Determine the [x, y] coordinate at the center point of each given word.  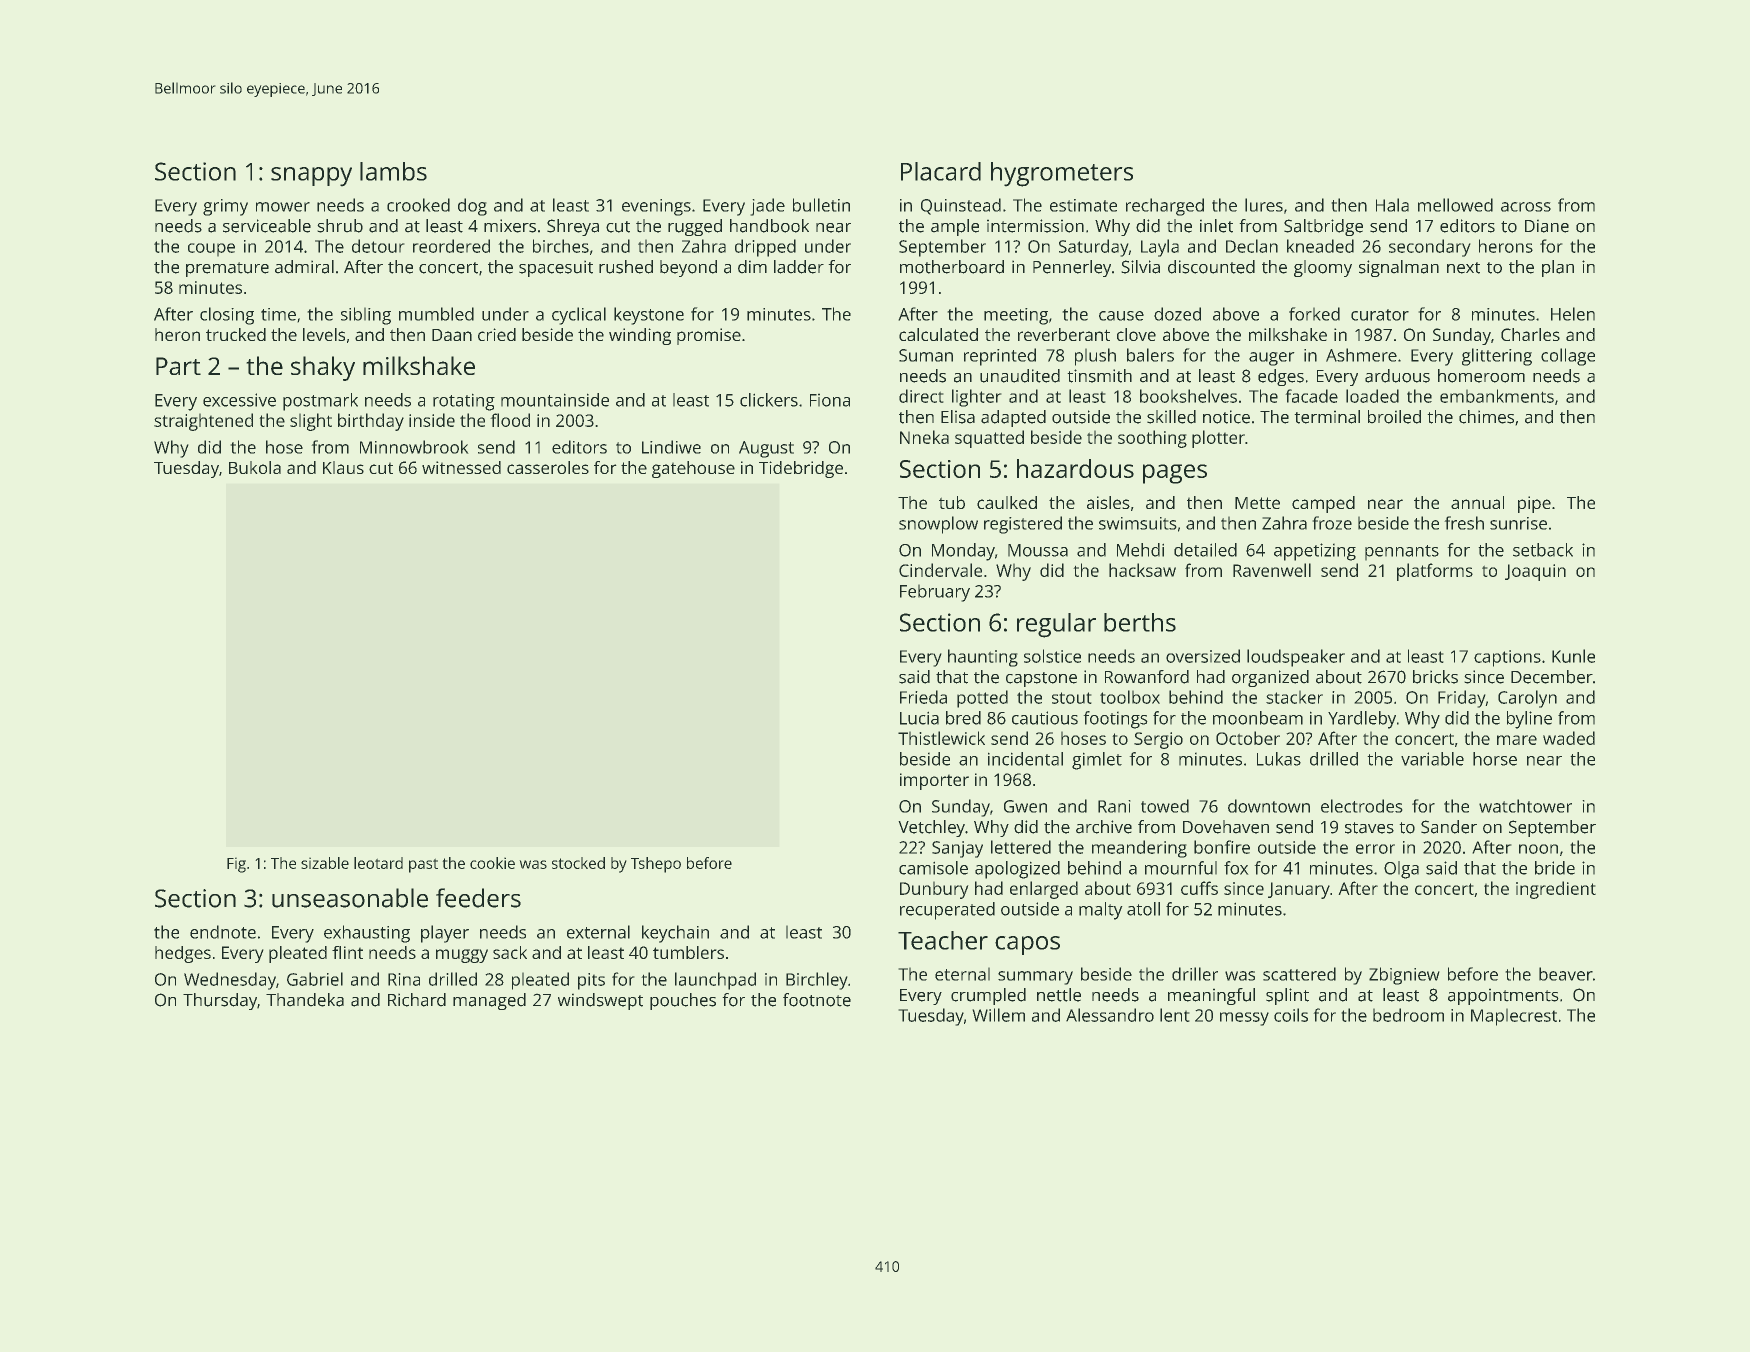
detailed [1205, 550]
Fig [236, 865]
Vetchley [931, 828]
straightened [203, 422]
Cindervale [940, 570]
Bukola [255, 467]
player [445, 934]
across [1526, 207]
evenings [656, 207]
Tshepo [656, 865]
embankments [1497, 396]
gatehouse [693, 469]
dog [472, 207]
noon [1538, 849]
